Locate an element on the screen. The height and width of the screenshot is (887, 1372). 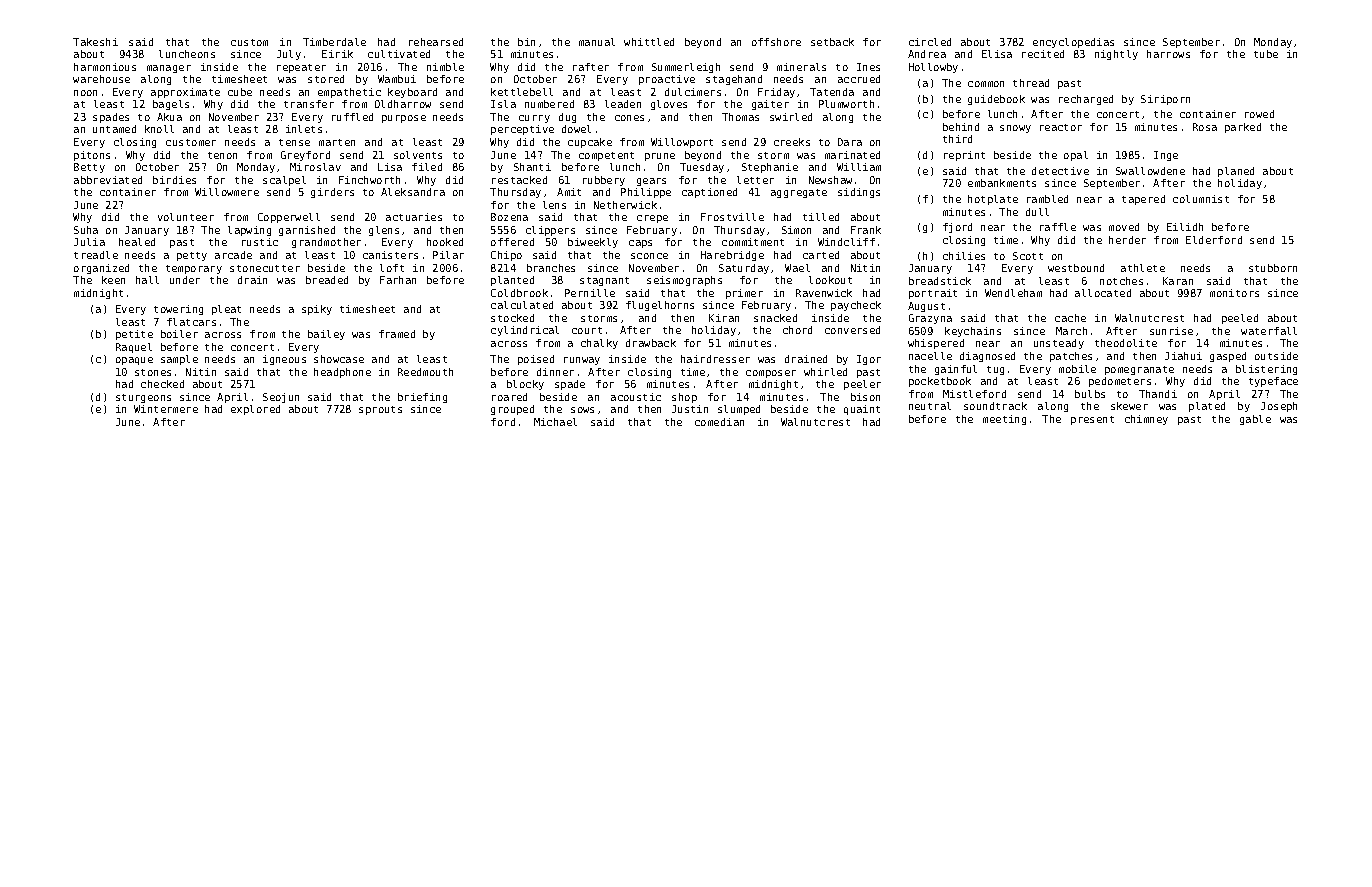
showcase is located at coordinates (339, 359).
